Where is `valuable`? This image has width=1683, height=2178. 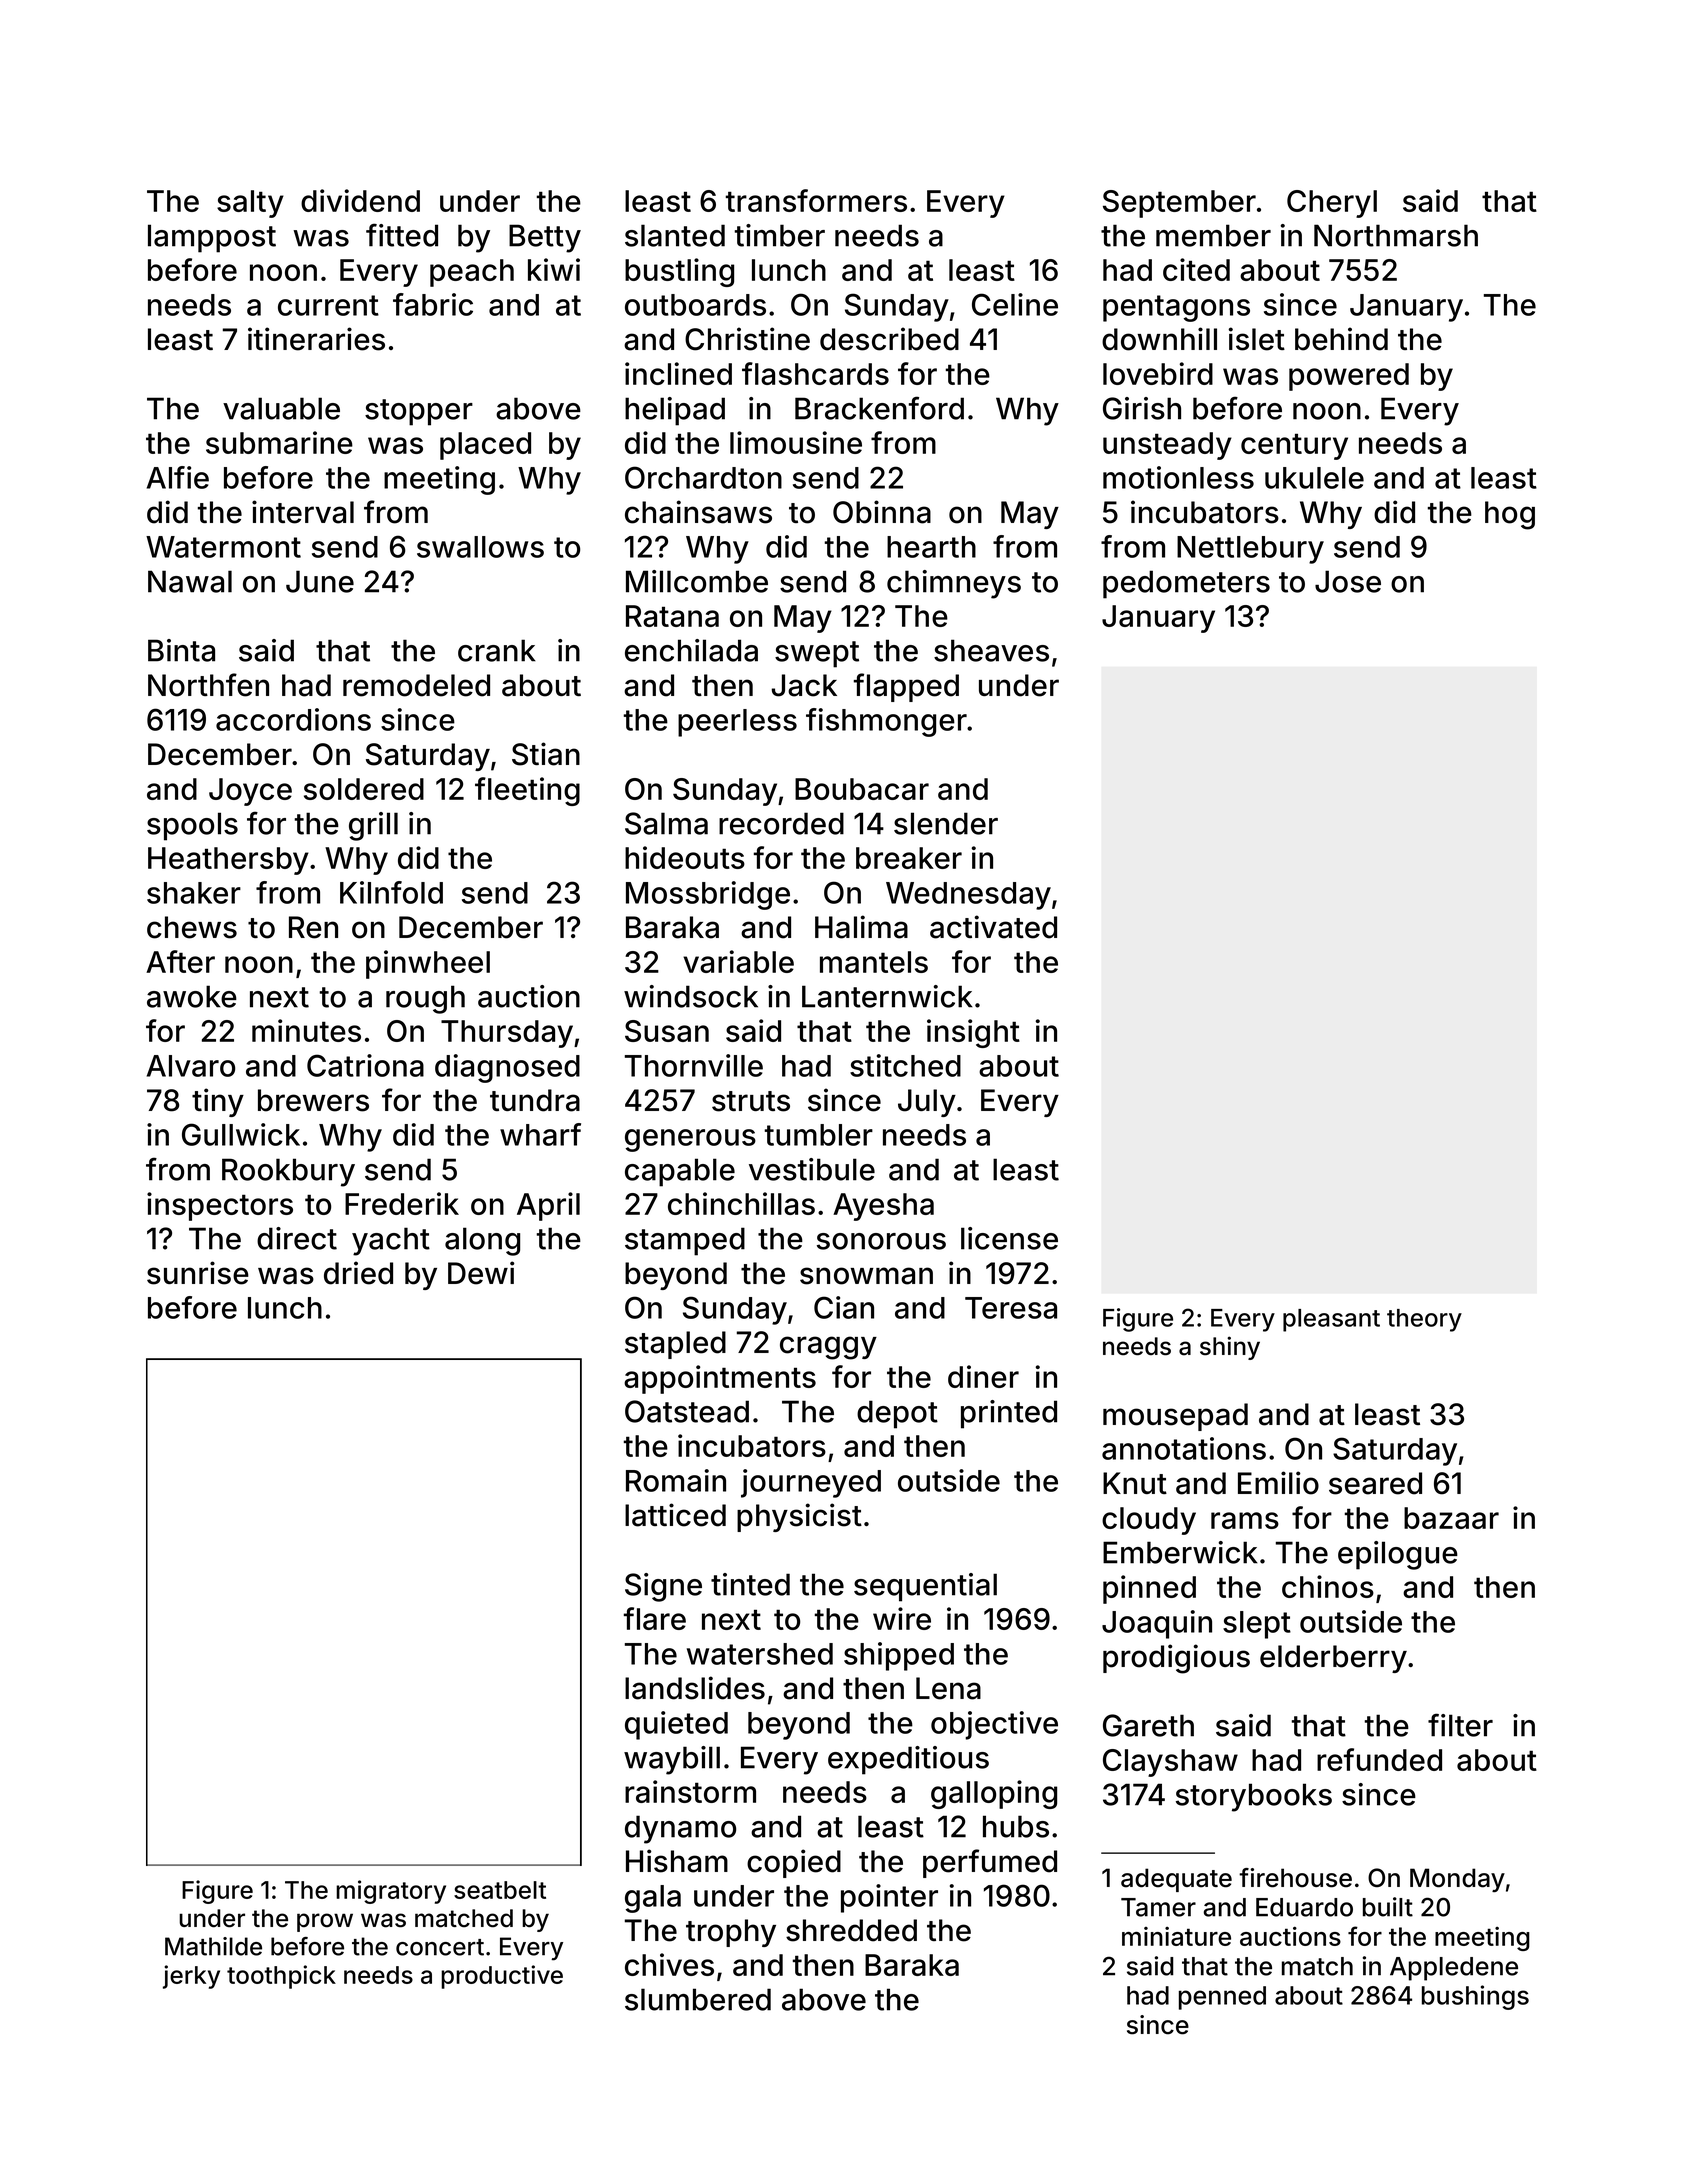
valuable is located at coordinates (281, 408).
